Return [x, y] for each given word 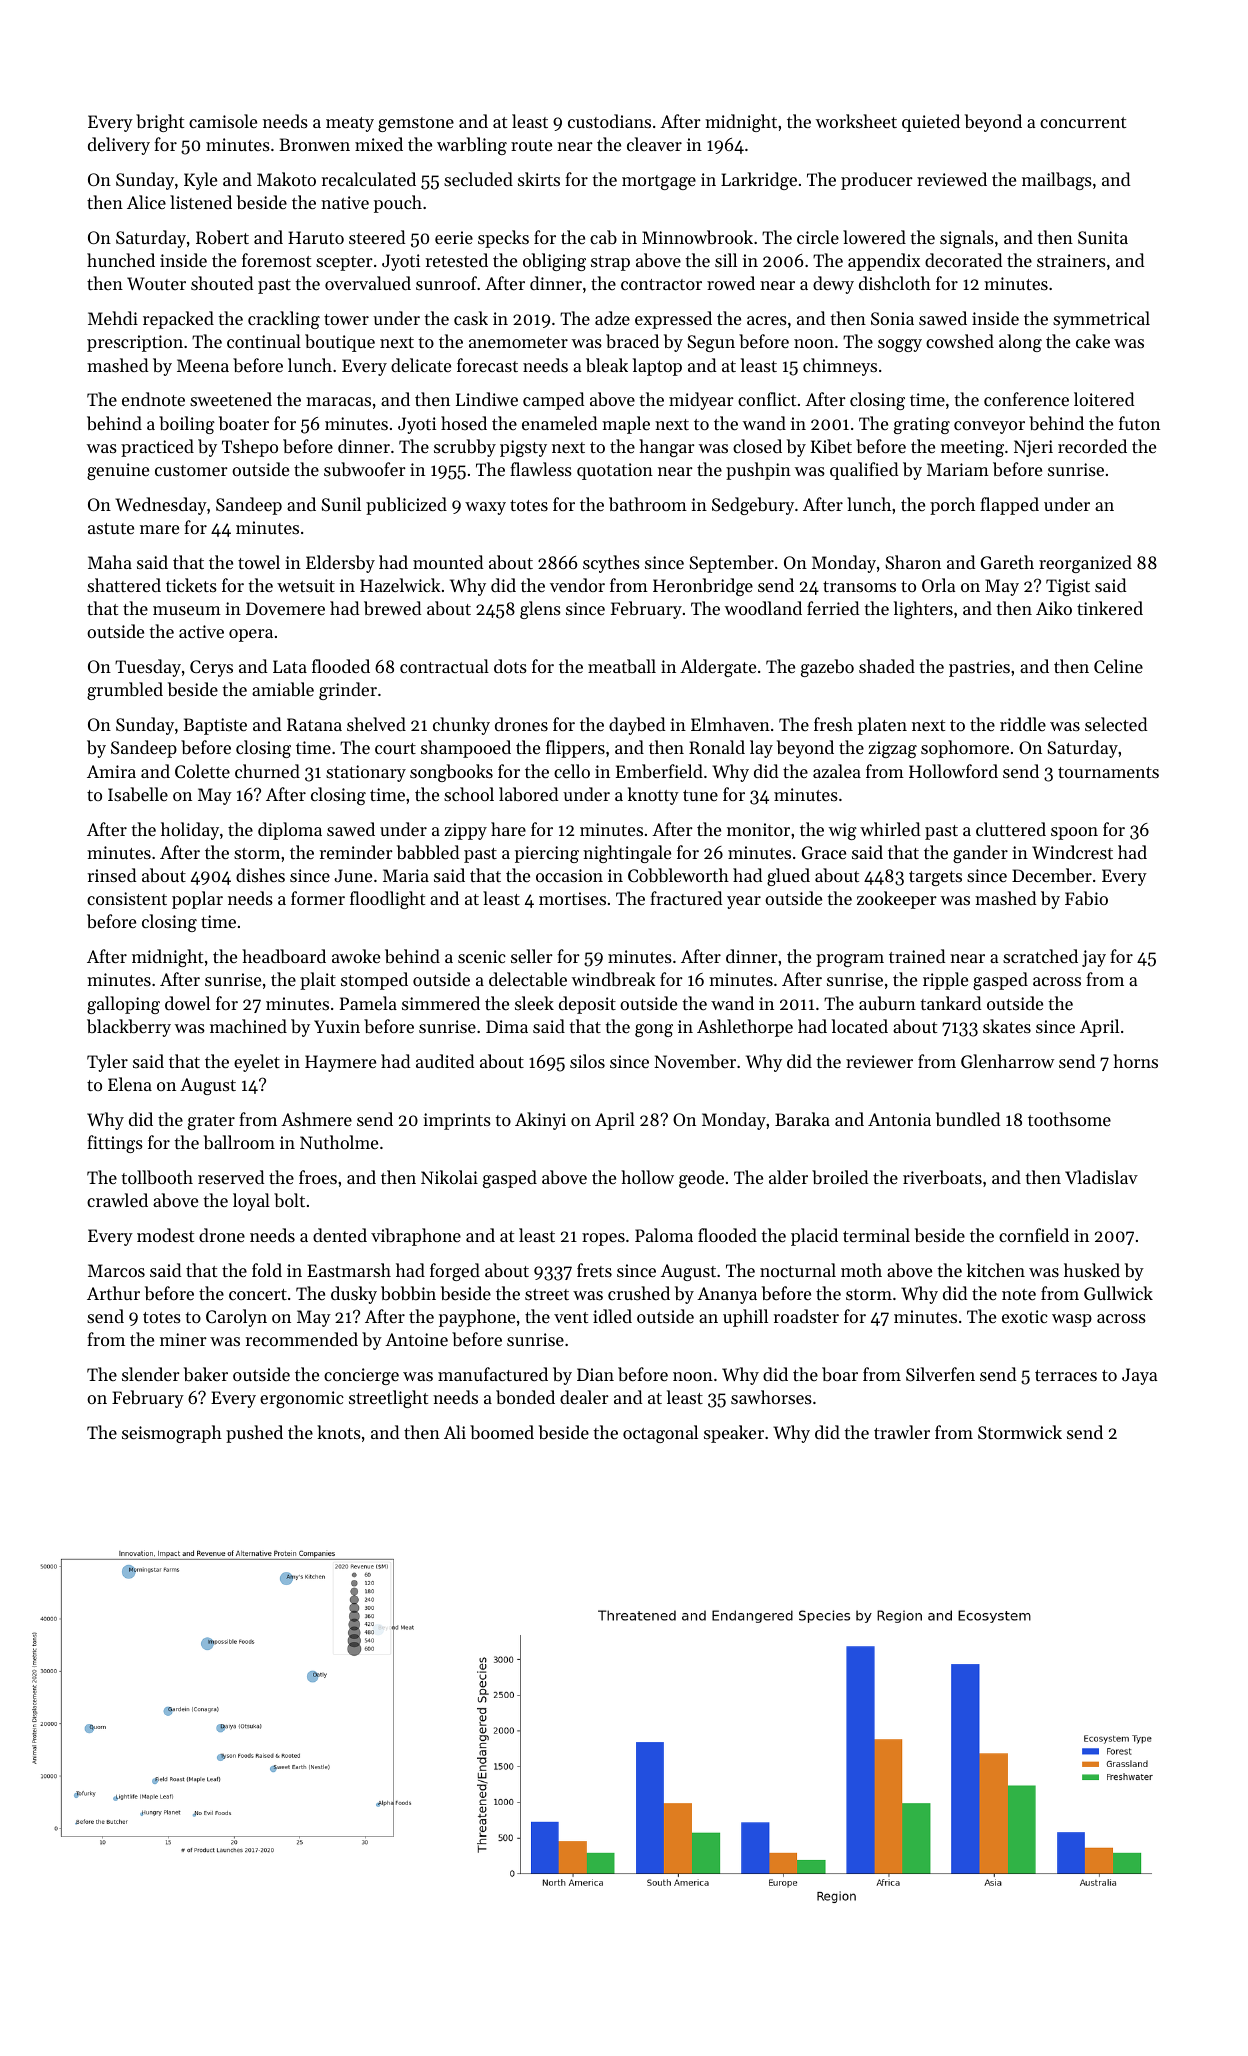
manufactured [493, 1374]
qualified [864, 471]
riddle [1023, 724]
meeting [972, 448]
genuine [118, 471]
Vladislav [1101, 1177]
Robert [222, 237]
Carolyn [236, 1318]
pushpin [758, 471]
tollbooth [157, 1177]
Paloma [664, 1235]
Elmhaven [730, 724]
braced [632, 341]
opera [251, 635]
